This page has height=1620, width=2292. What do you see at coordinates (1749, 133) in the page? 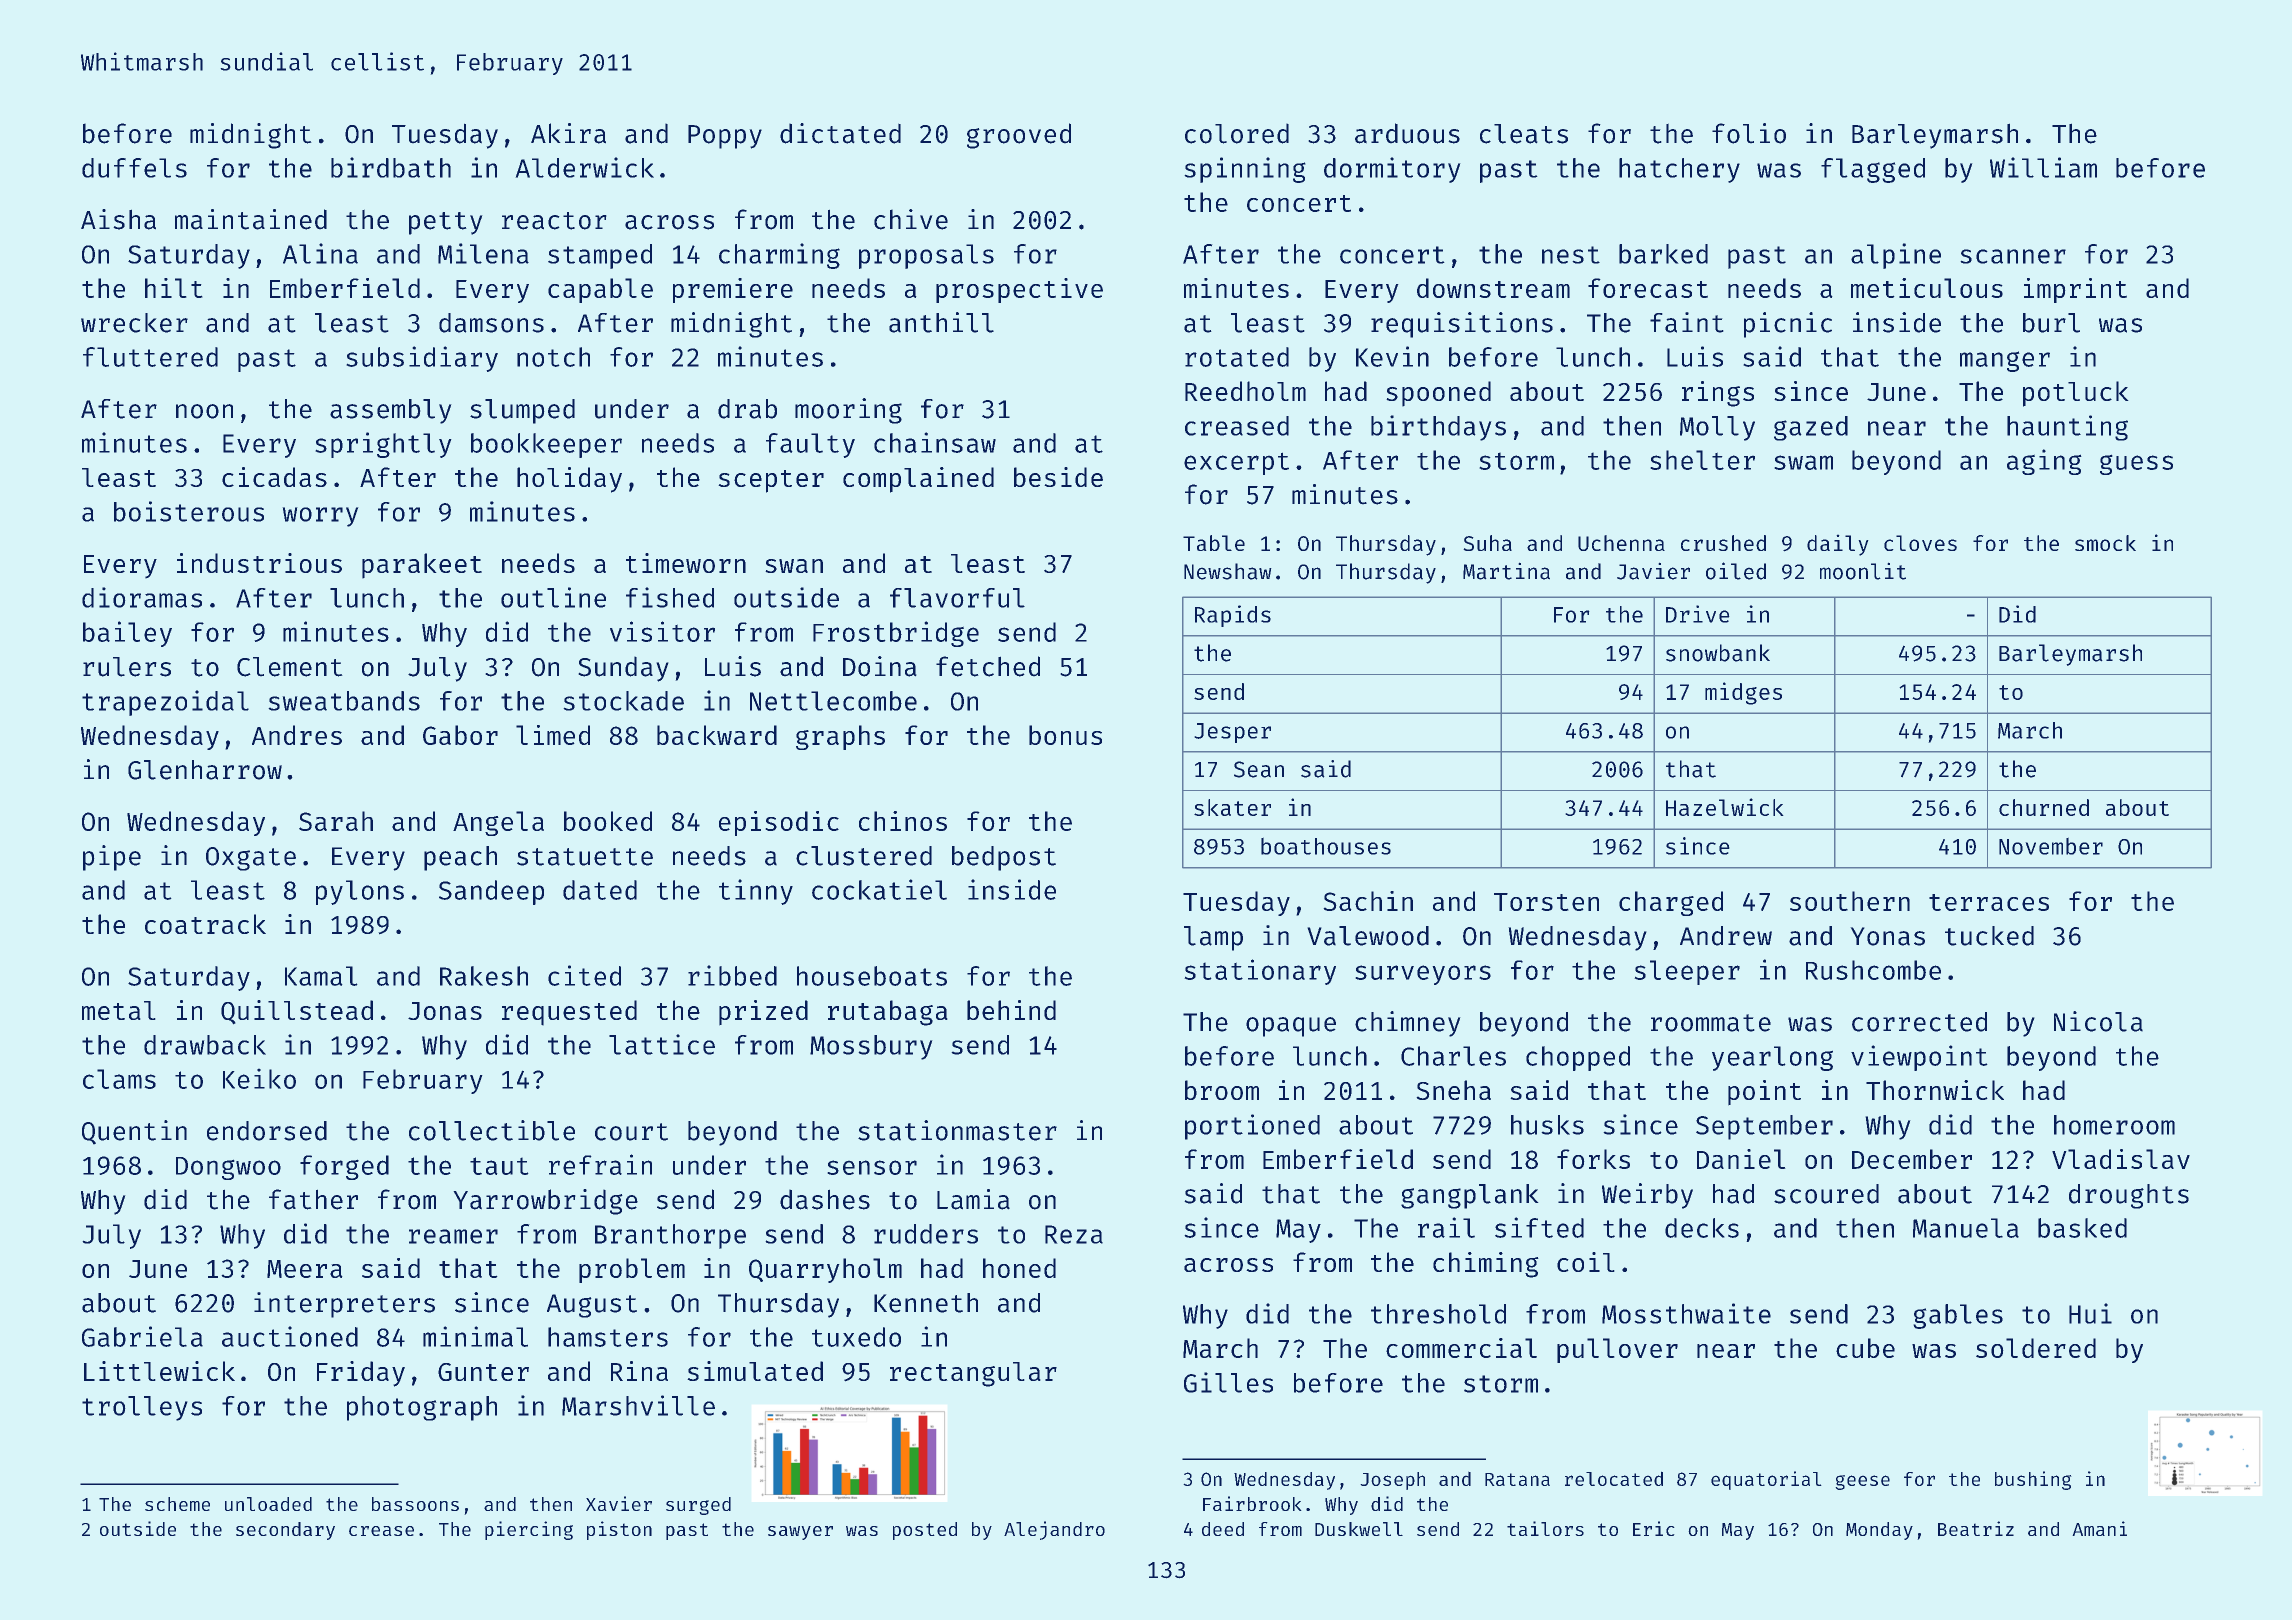
I see `folio` at bounding box center [1749, 133].
